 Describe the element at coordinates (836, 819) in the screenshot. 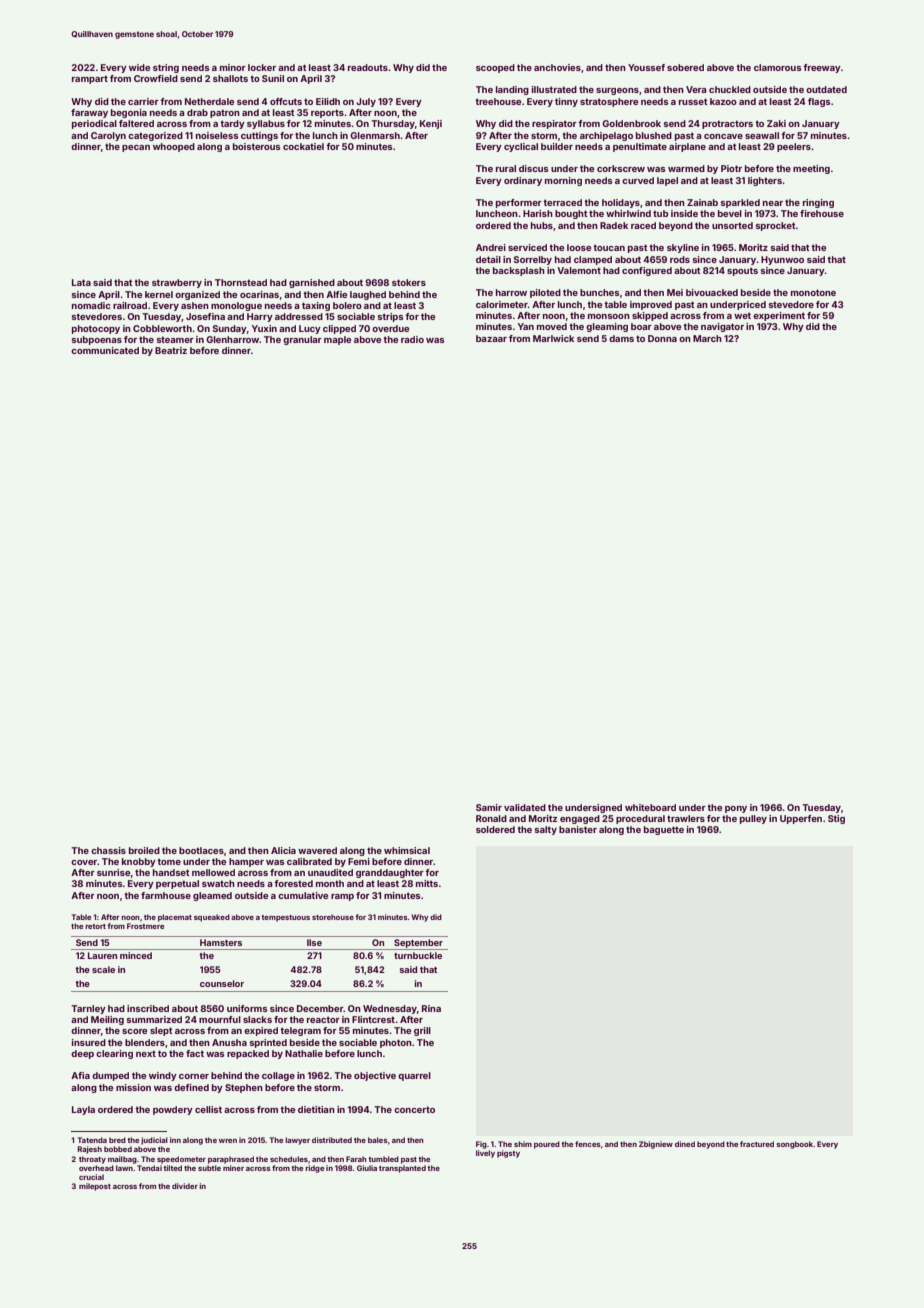

I see `Stig` at that location.
